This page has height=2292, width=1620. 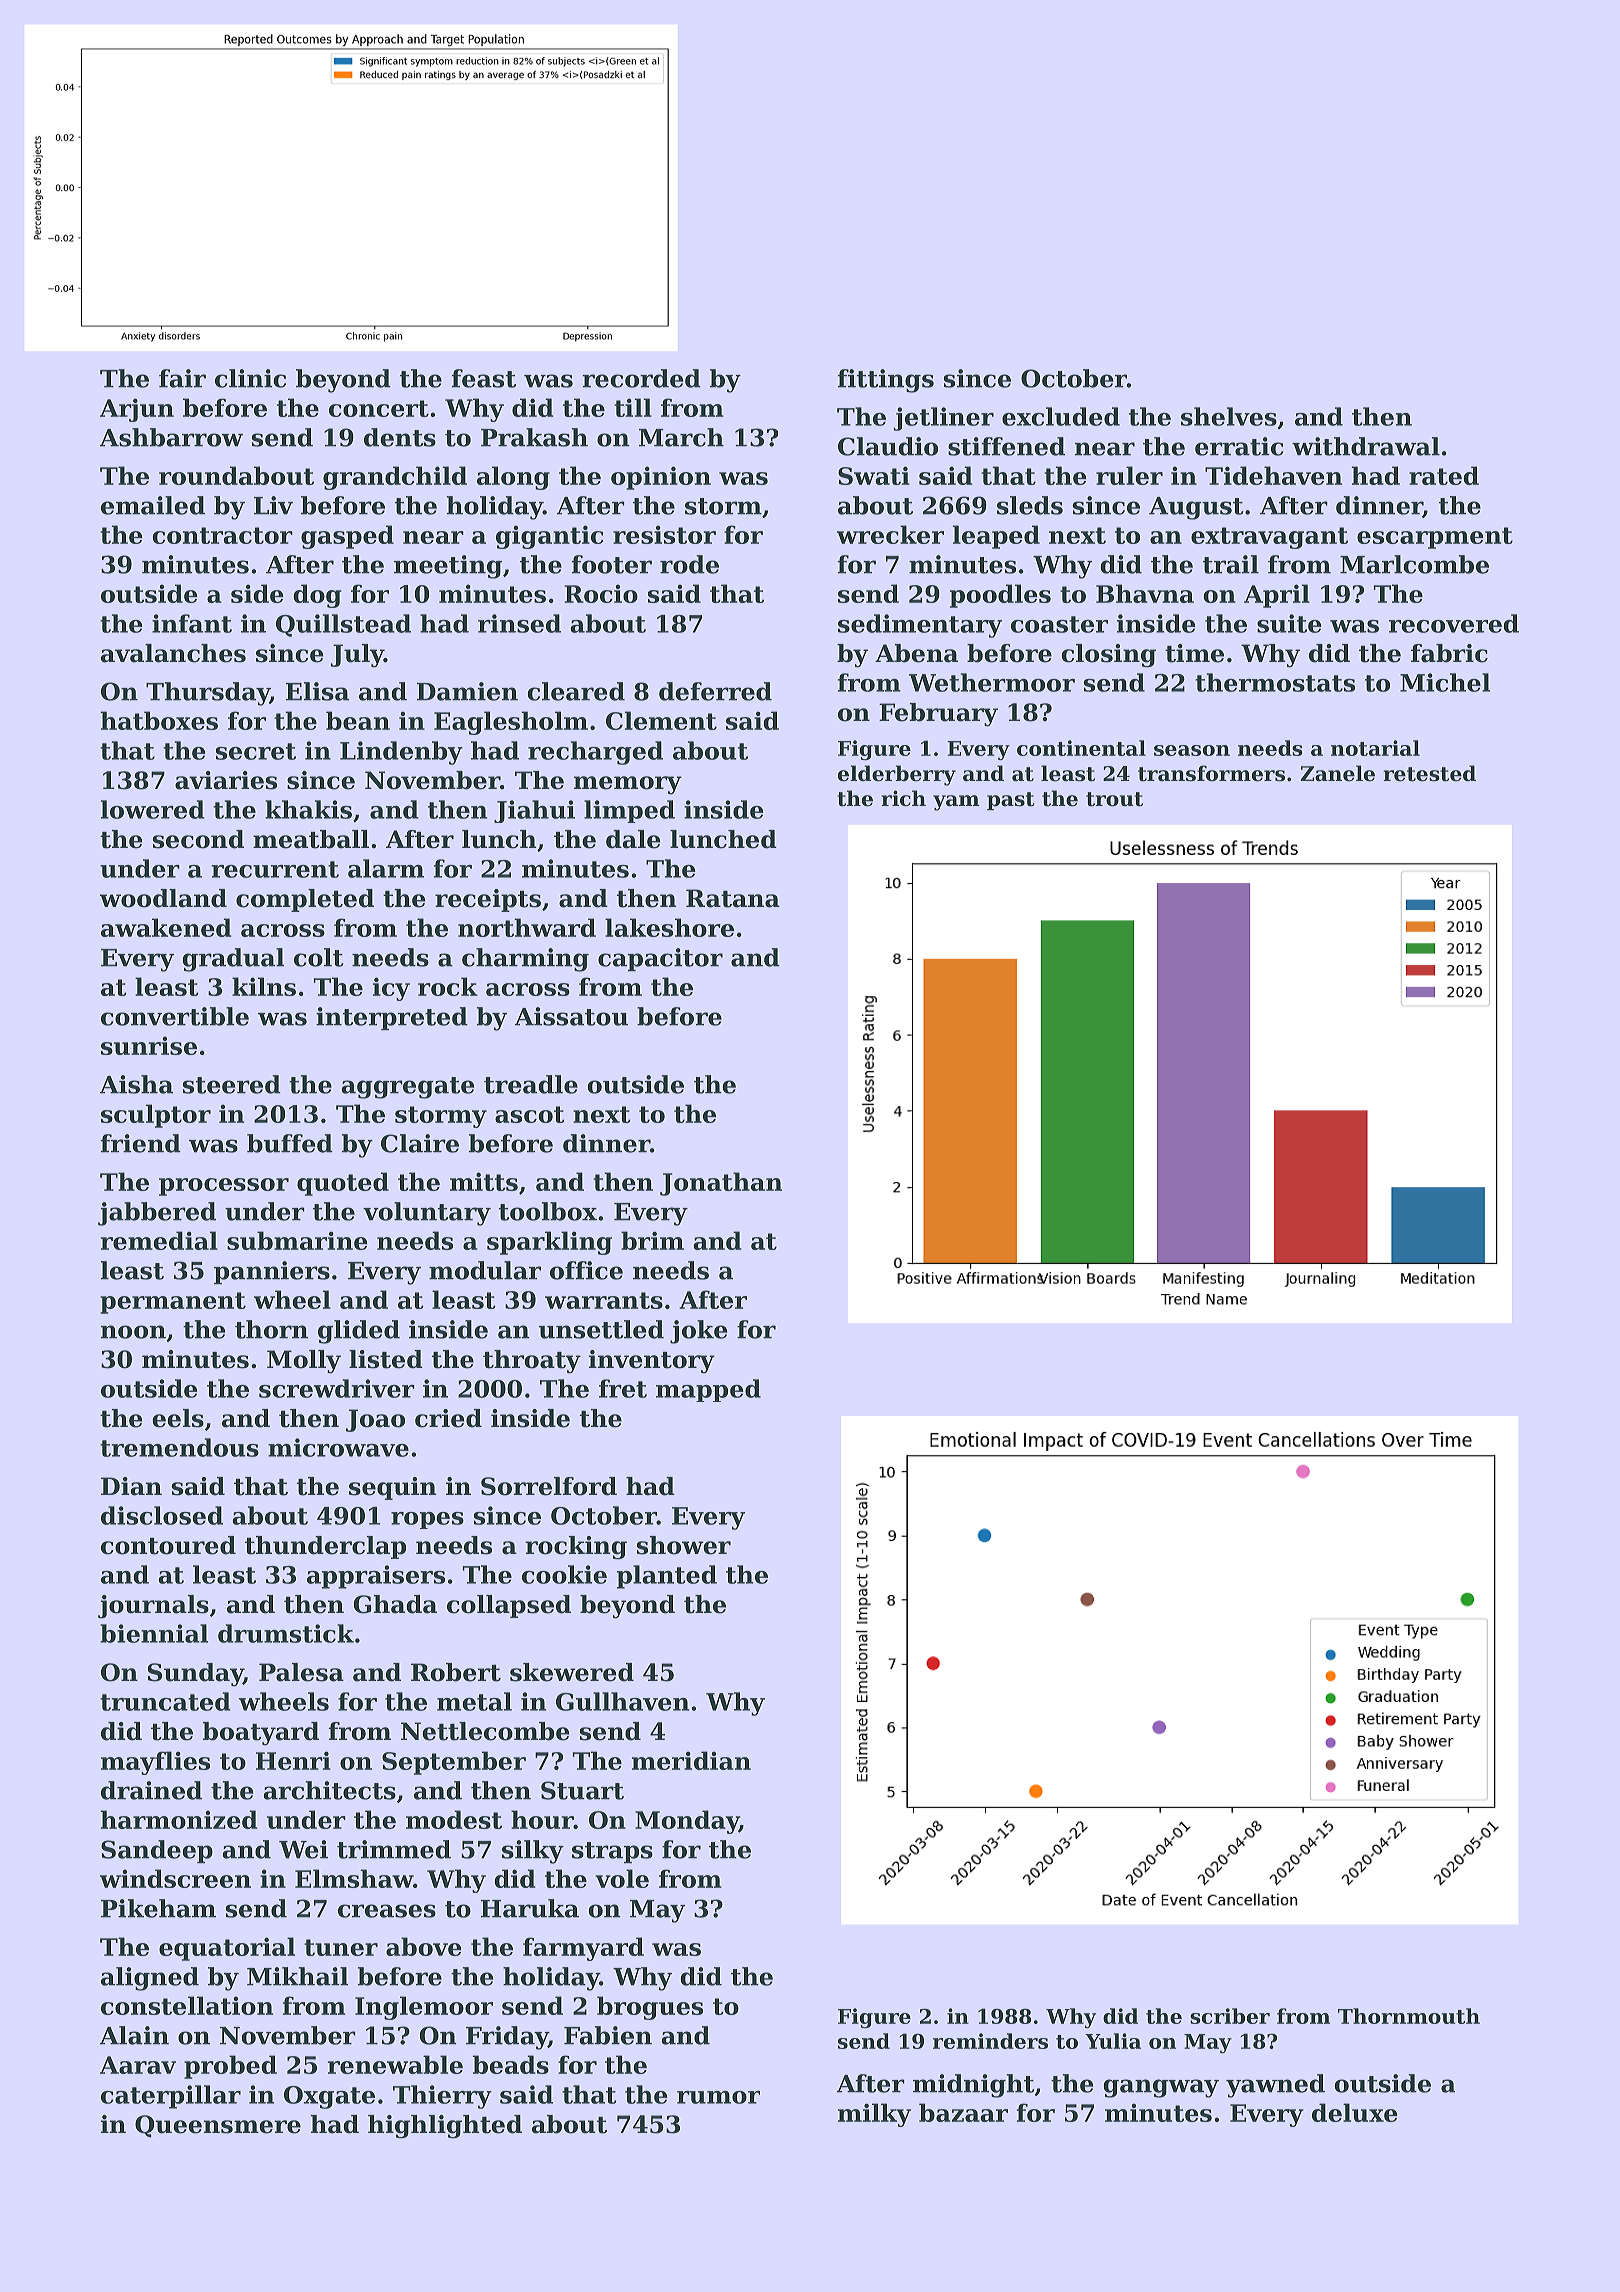 What do you see at coordinates (885, 381) in the page?
I see `fittings` at bounding box center [885, 381].
